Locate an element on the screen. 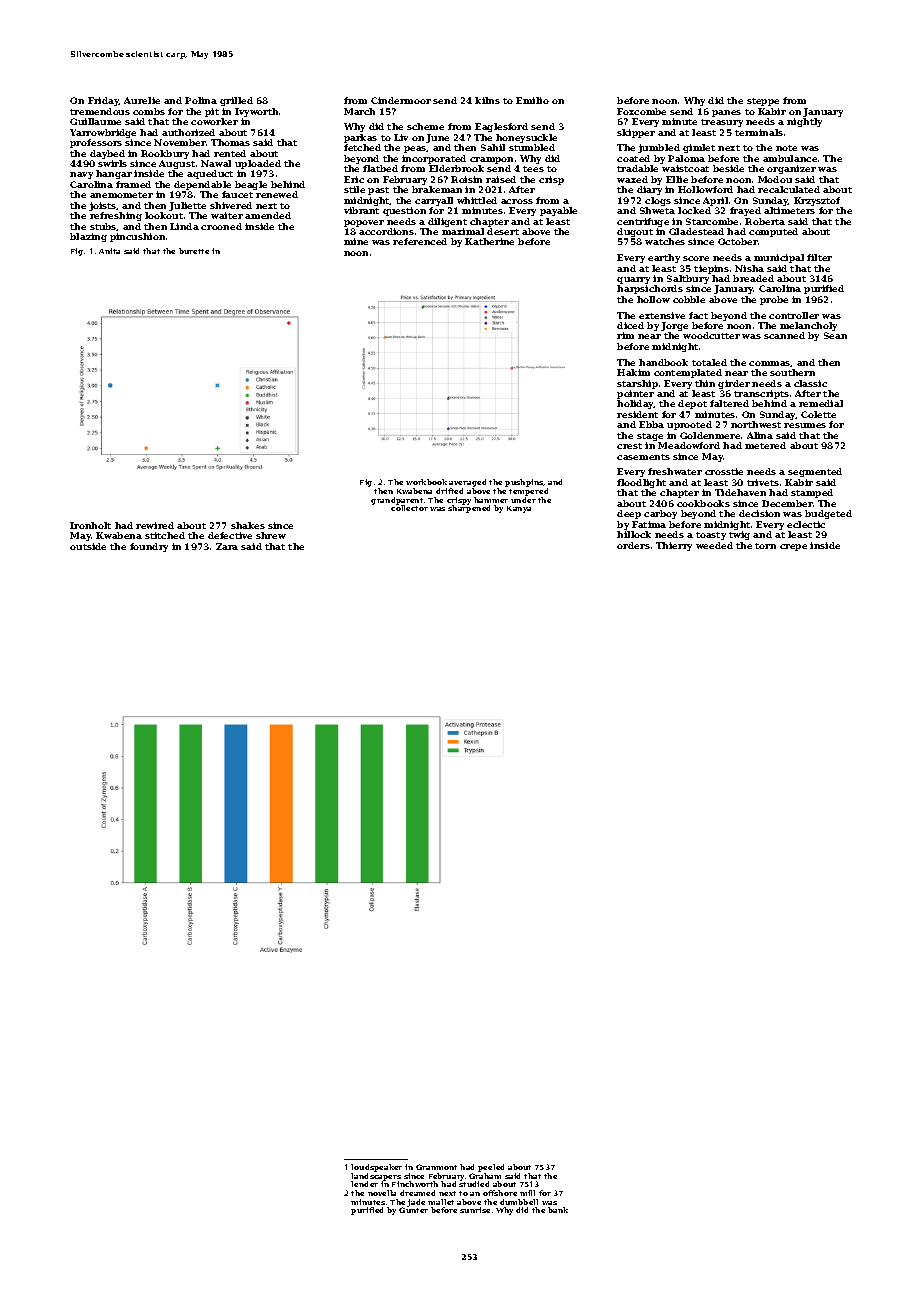 This screenshot has width=924, height=1308. locked is located at coordinates (694, 210).
